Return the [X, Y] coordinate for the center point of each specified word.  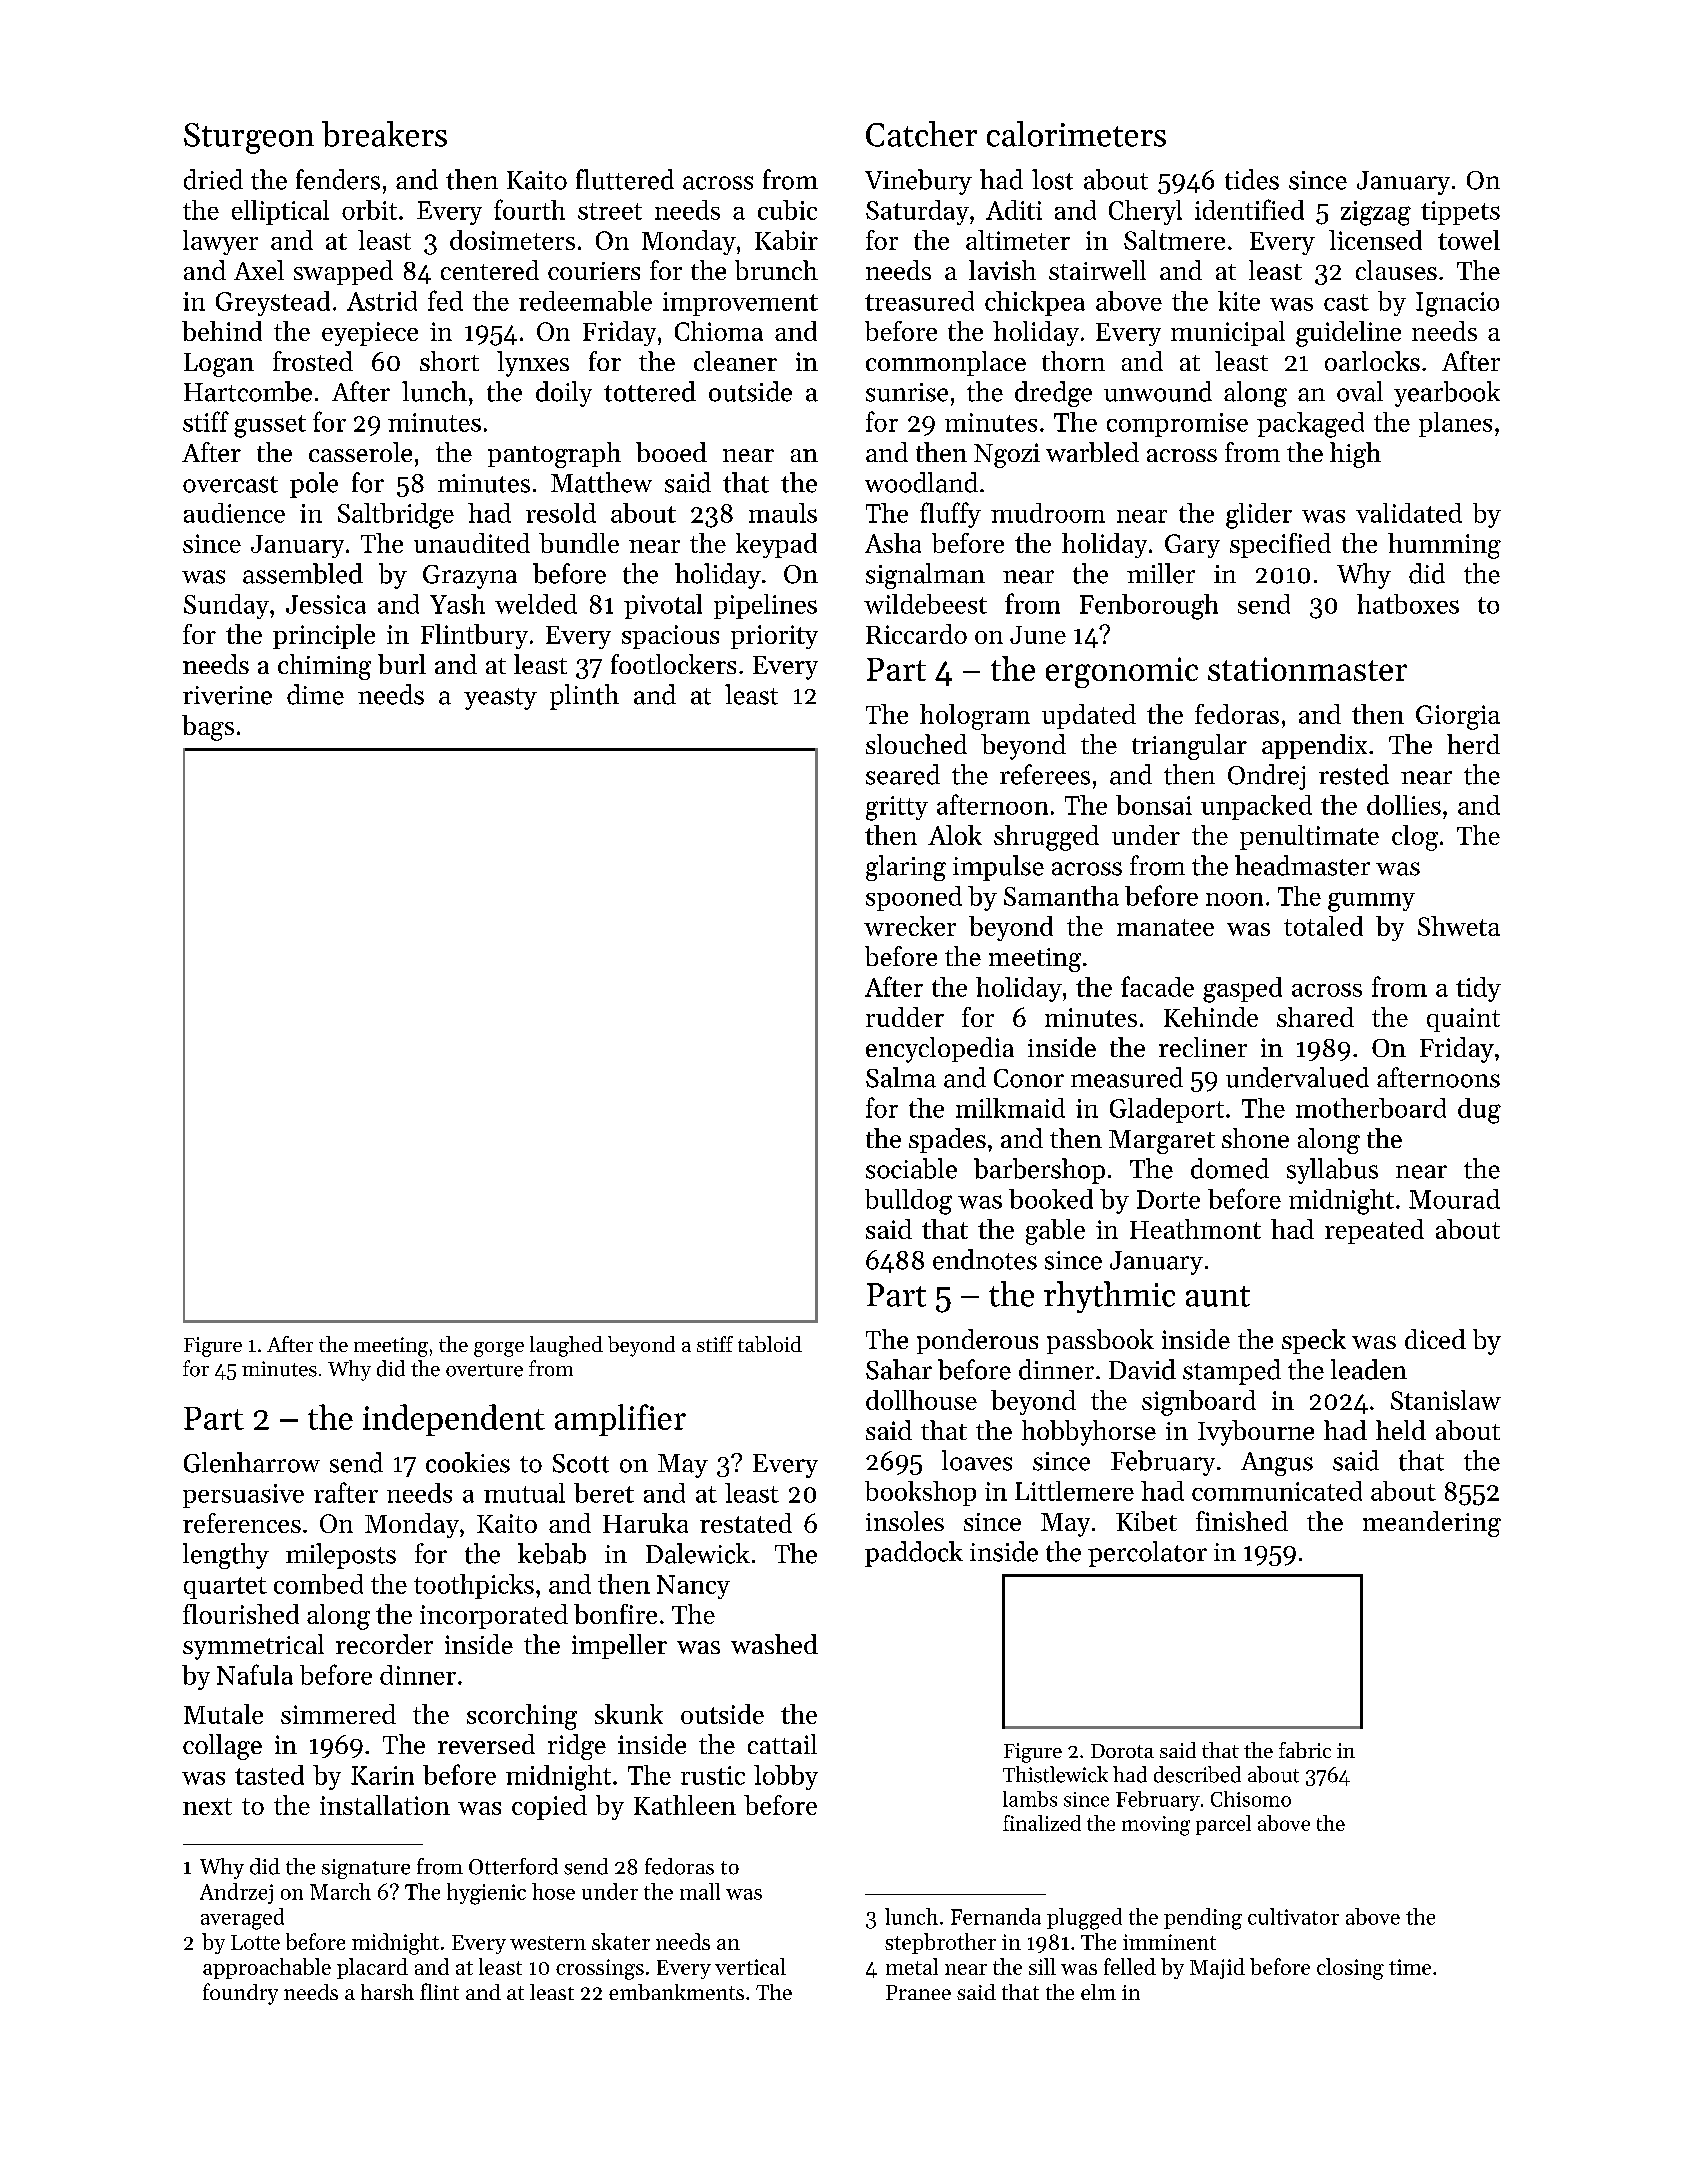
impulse [998, 868]
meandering [1432, 1524]
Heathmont [1195, 1229]
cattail [782, 1744]
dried [213, 179]
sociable [911, 1168]
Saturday [917, 212]
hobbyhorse [1089, 1433]
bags [208, 728]
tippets [1460, 213]
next [207, 1806]
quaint [1463, 1020]
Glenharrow [252, 1462]
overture [484, 1370]
